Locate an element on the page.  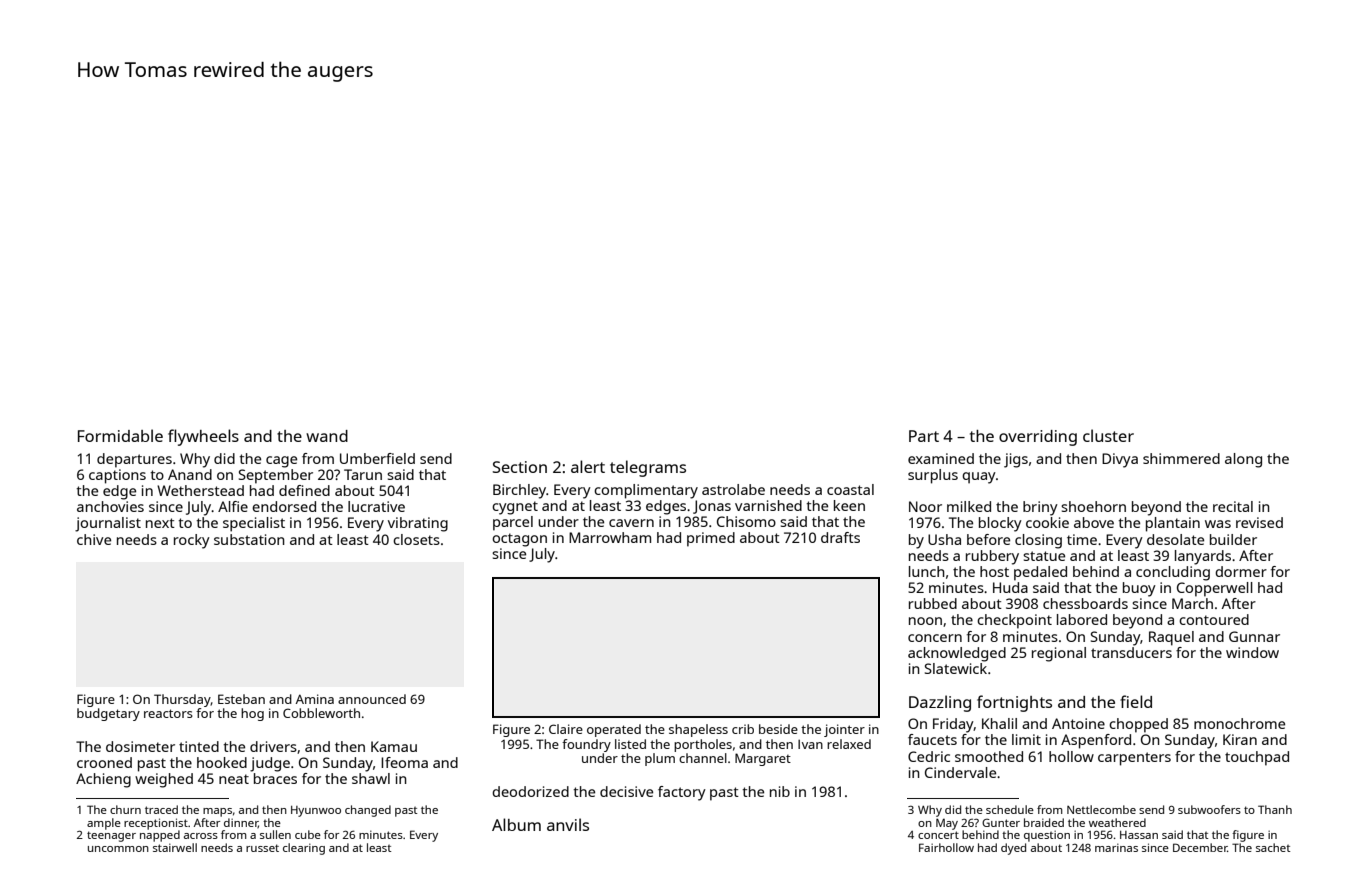
announced is located at coordinates (372, 699).
